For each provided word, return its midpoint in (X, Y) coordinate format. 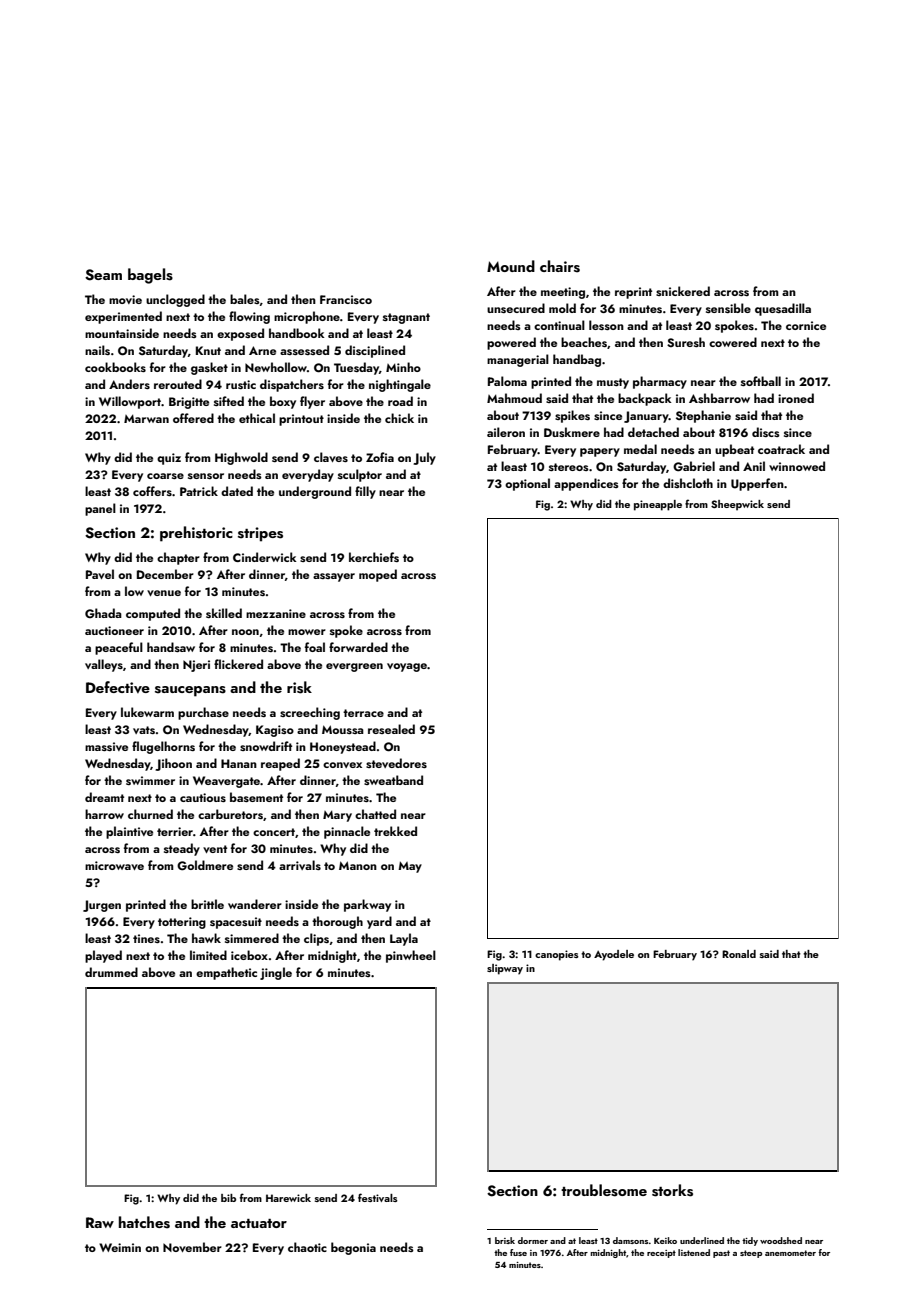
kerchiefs (374, 557)
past (721, 1254)
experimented (123, 317)
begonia (353, 1248)
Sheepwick (737, 505)
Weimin (120, 1247)
